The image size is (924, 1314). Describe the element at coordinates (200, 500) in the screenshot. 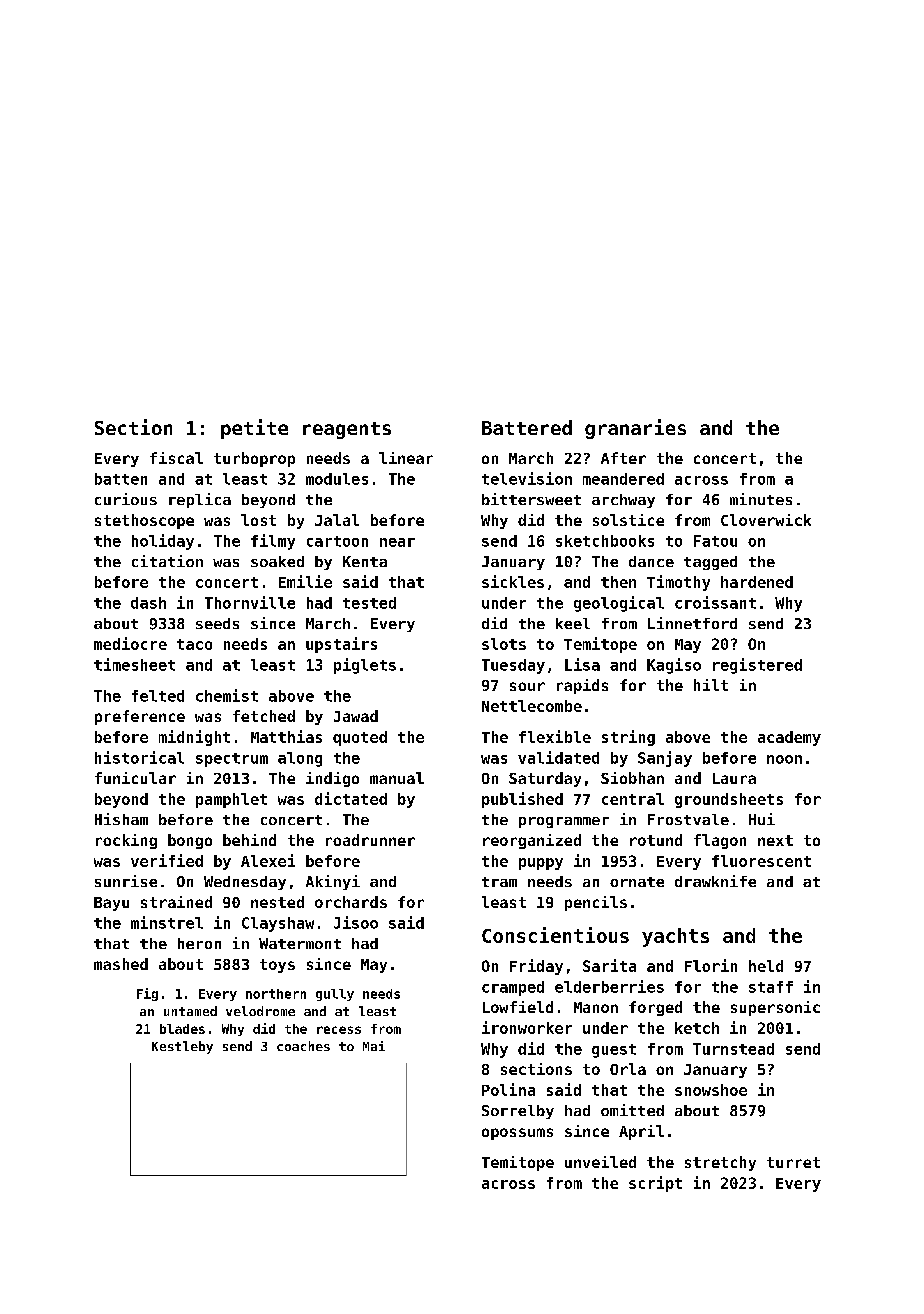

I see `replica` at that location.
